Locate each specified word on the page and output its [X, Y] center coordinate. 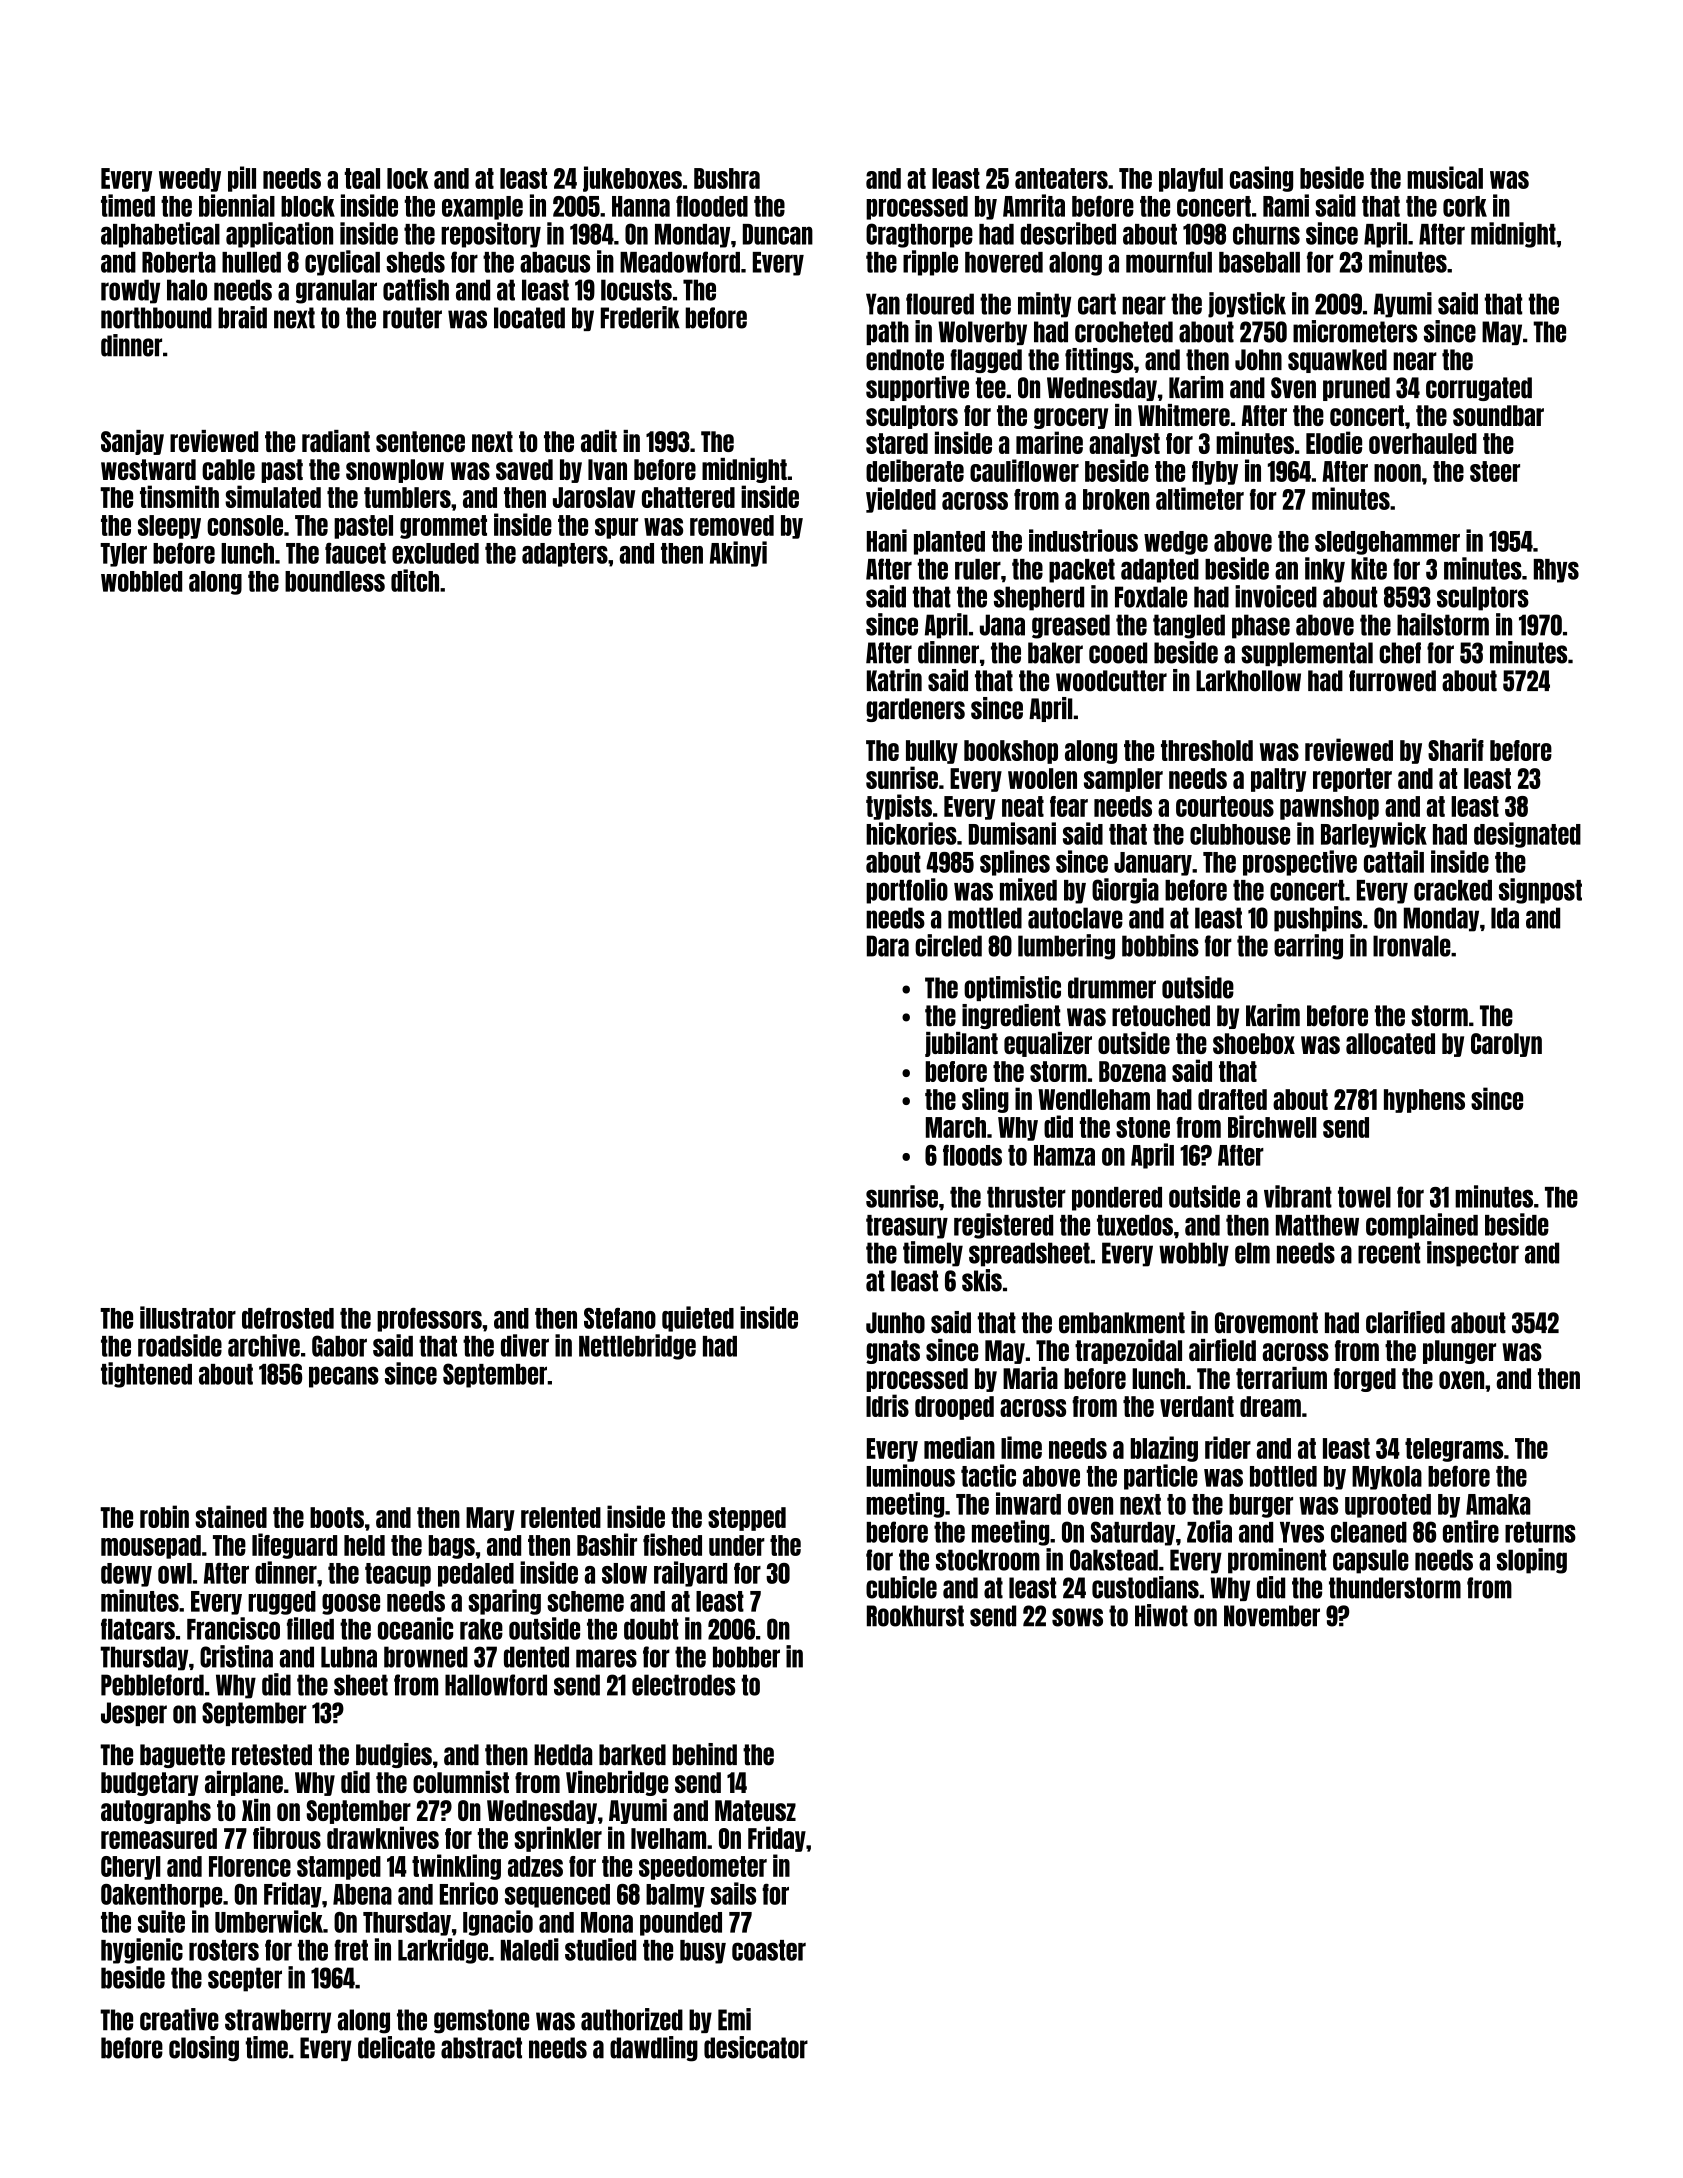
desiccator [756, 2047]
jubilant [961, 1044]
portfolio [907, 891]
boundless [335, 581]
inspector [1473, 1254]
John [1258, 360]
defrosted [288, 1318]
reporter [1352, 780]
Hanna [641, 206]
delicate [396, 2047]
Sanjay [132, 442]
